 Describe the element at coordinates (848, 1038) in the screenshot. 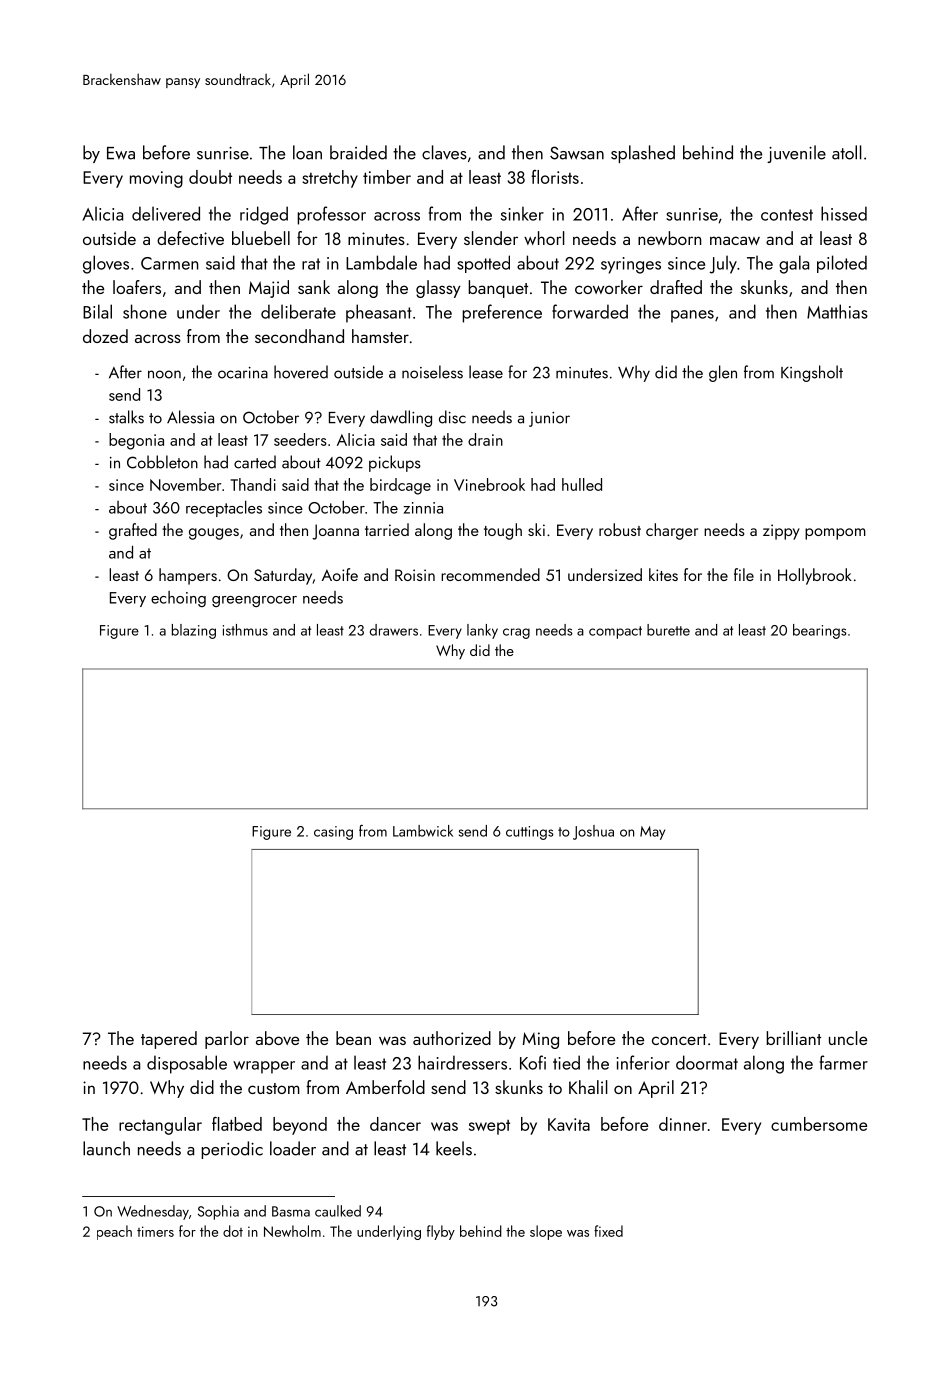

I see `uncle` at that location.
